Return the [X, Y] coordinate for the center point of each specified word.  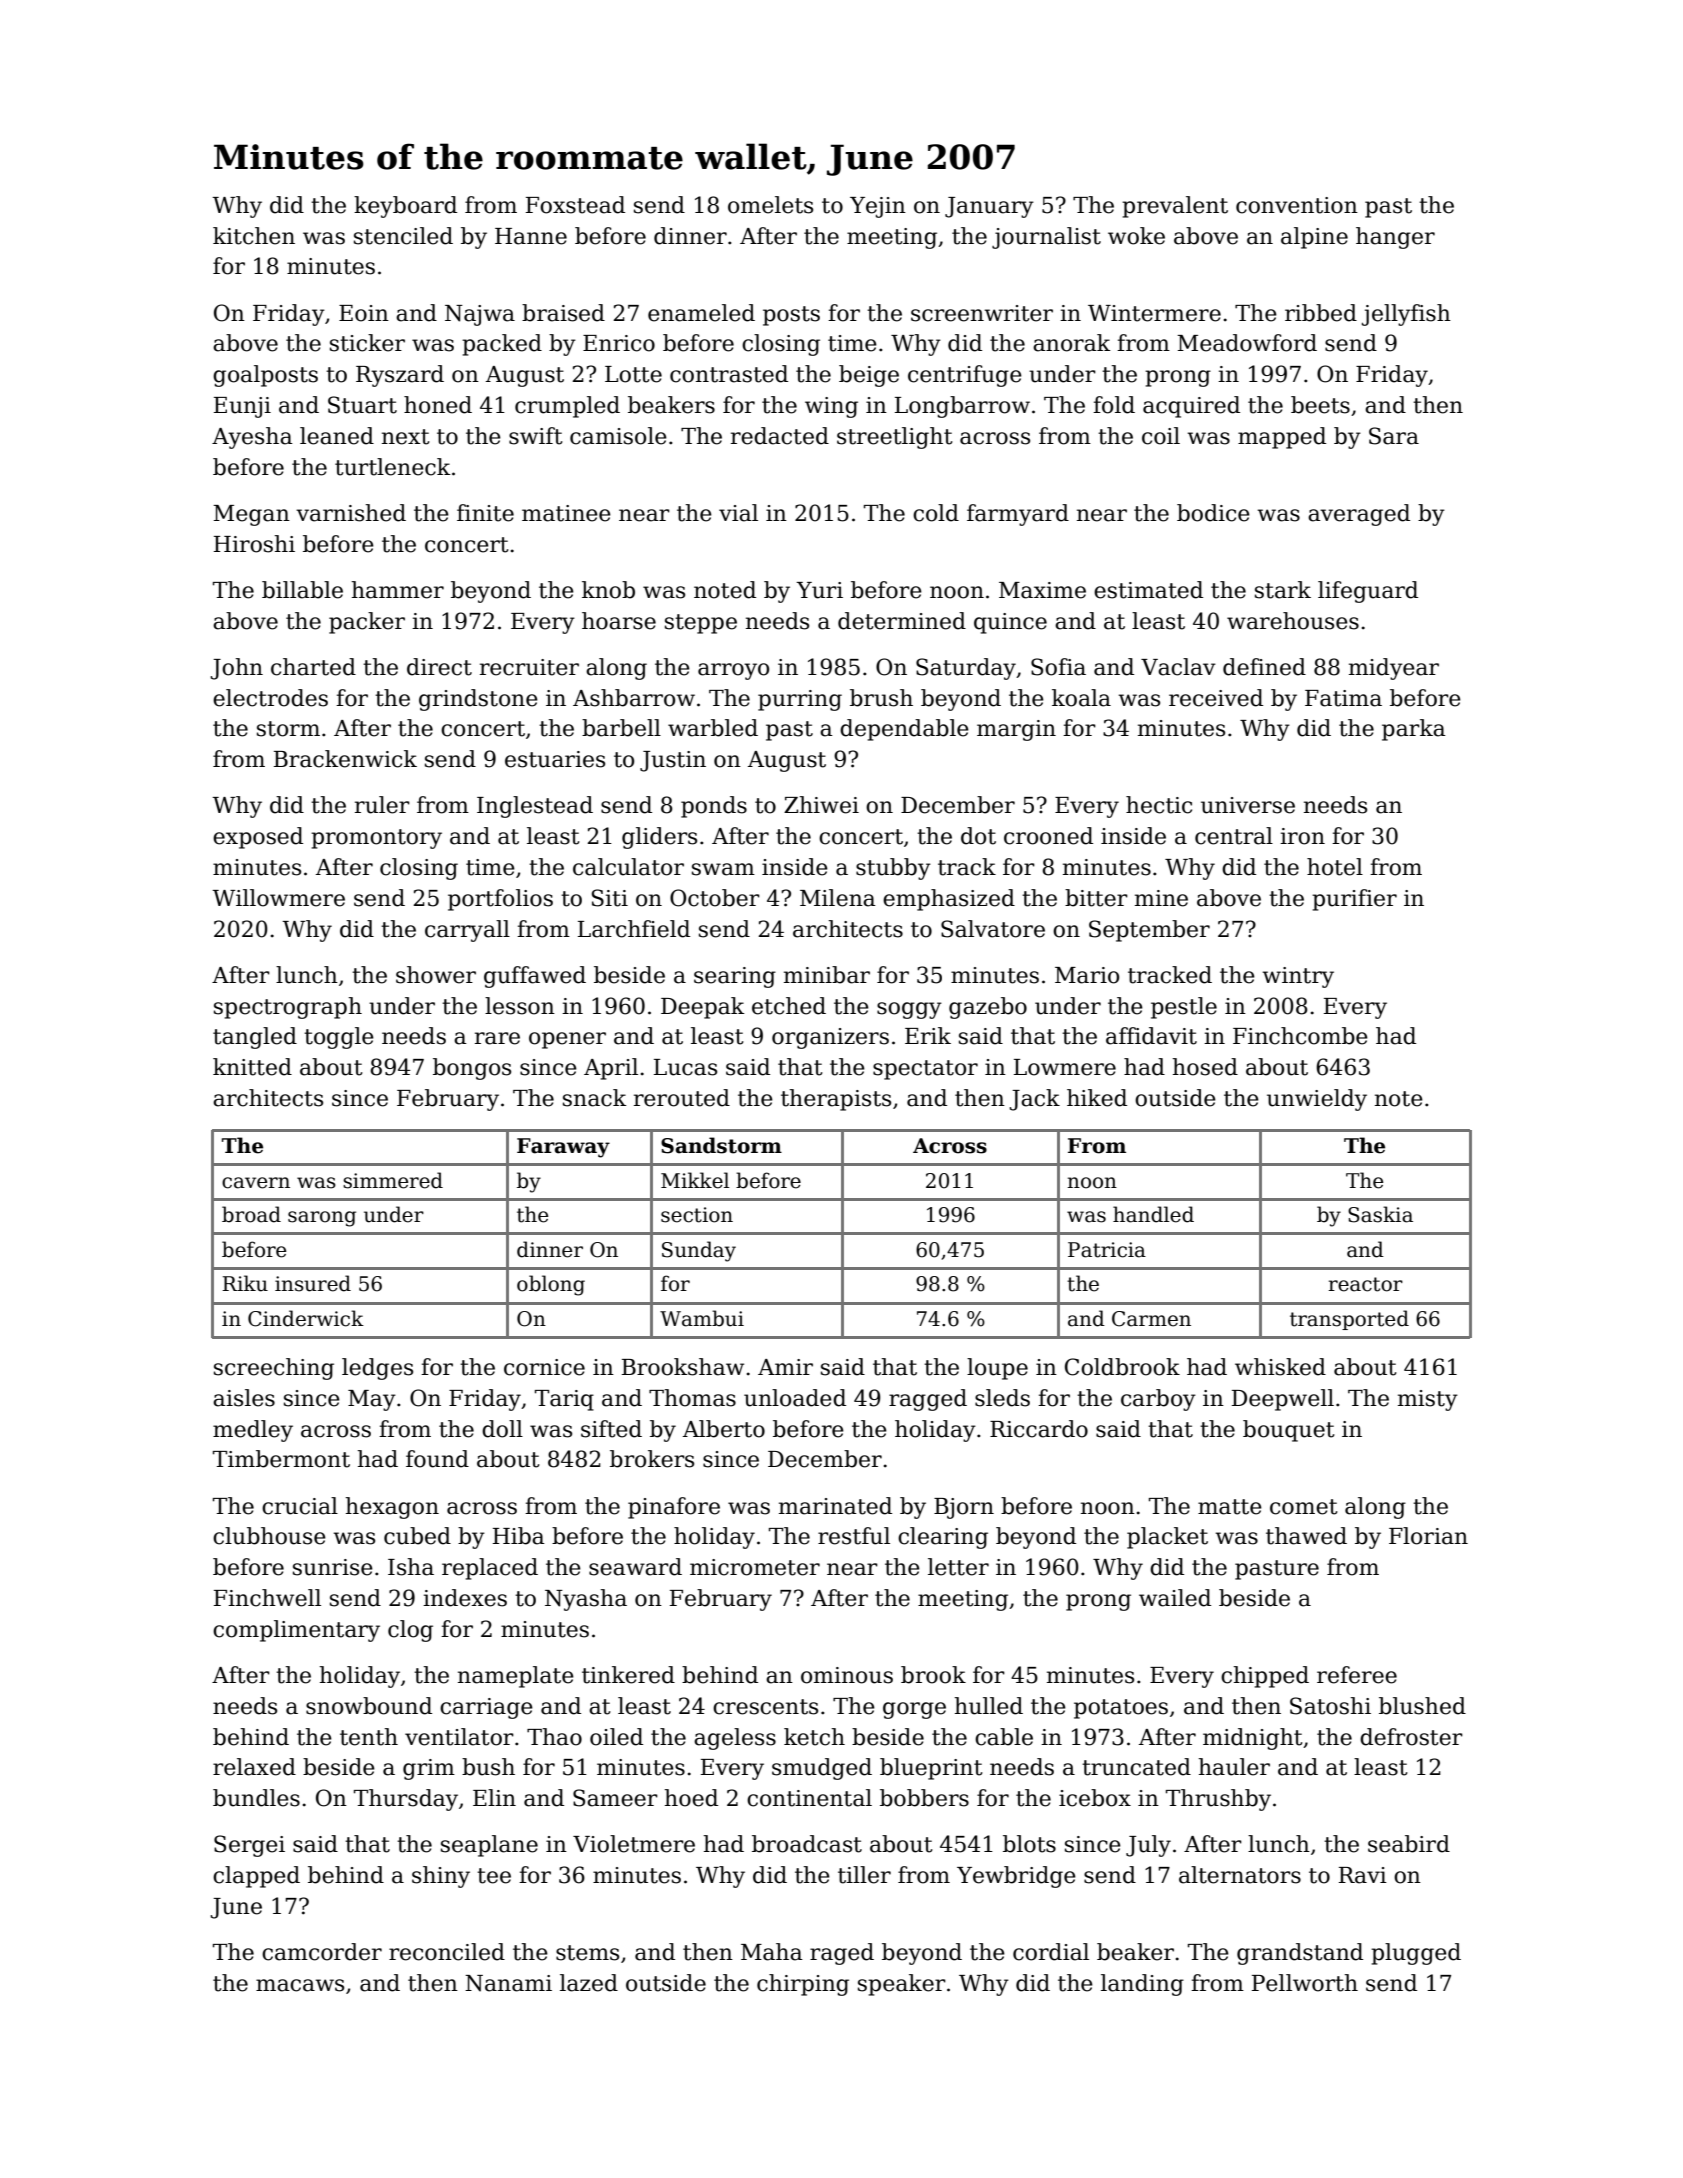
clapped [256, 1877]
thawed [1306, 1536]
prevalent [1175, 207]
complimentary [296, 1631]
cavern [256, 1183]
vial [738, 513]
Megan [251, 515]
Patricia [1107, 1250]
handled [1153, 1214]
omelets [770, 205]
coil [1161, 436]
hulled [989, 1706]
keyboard [405, 207]
